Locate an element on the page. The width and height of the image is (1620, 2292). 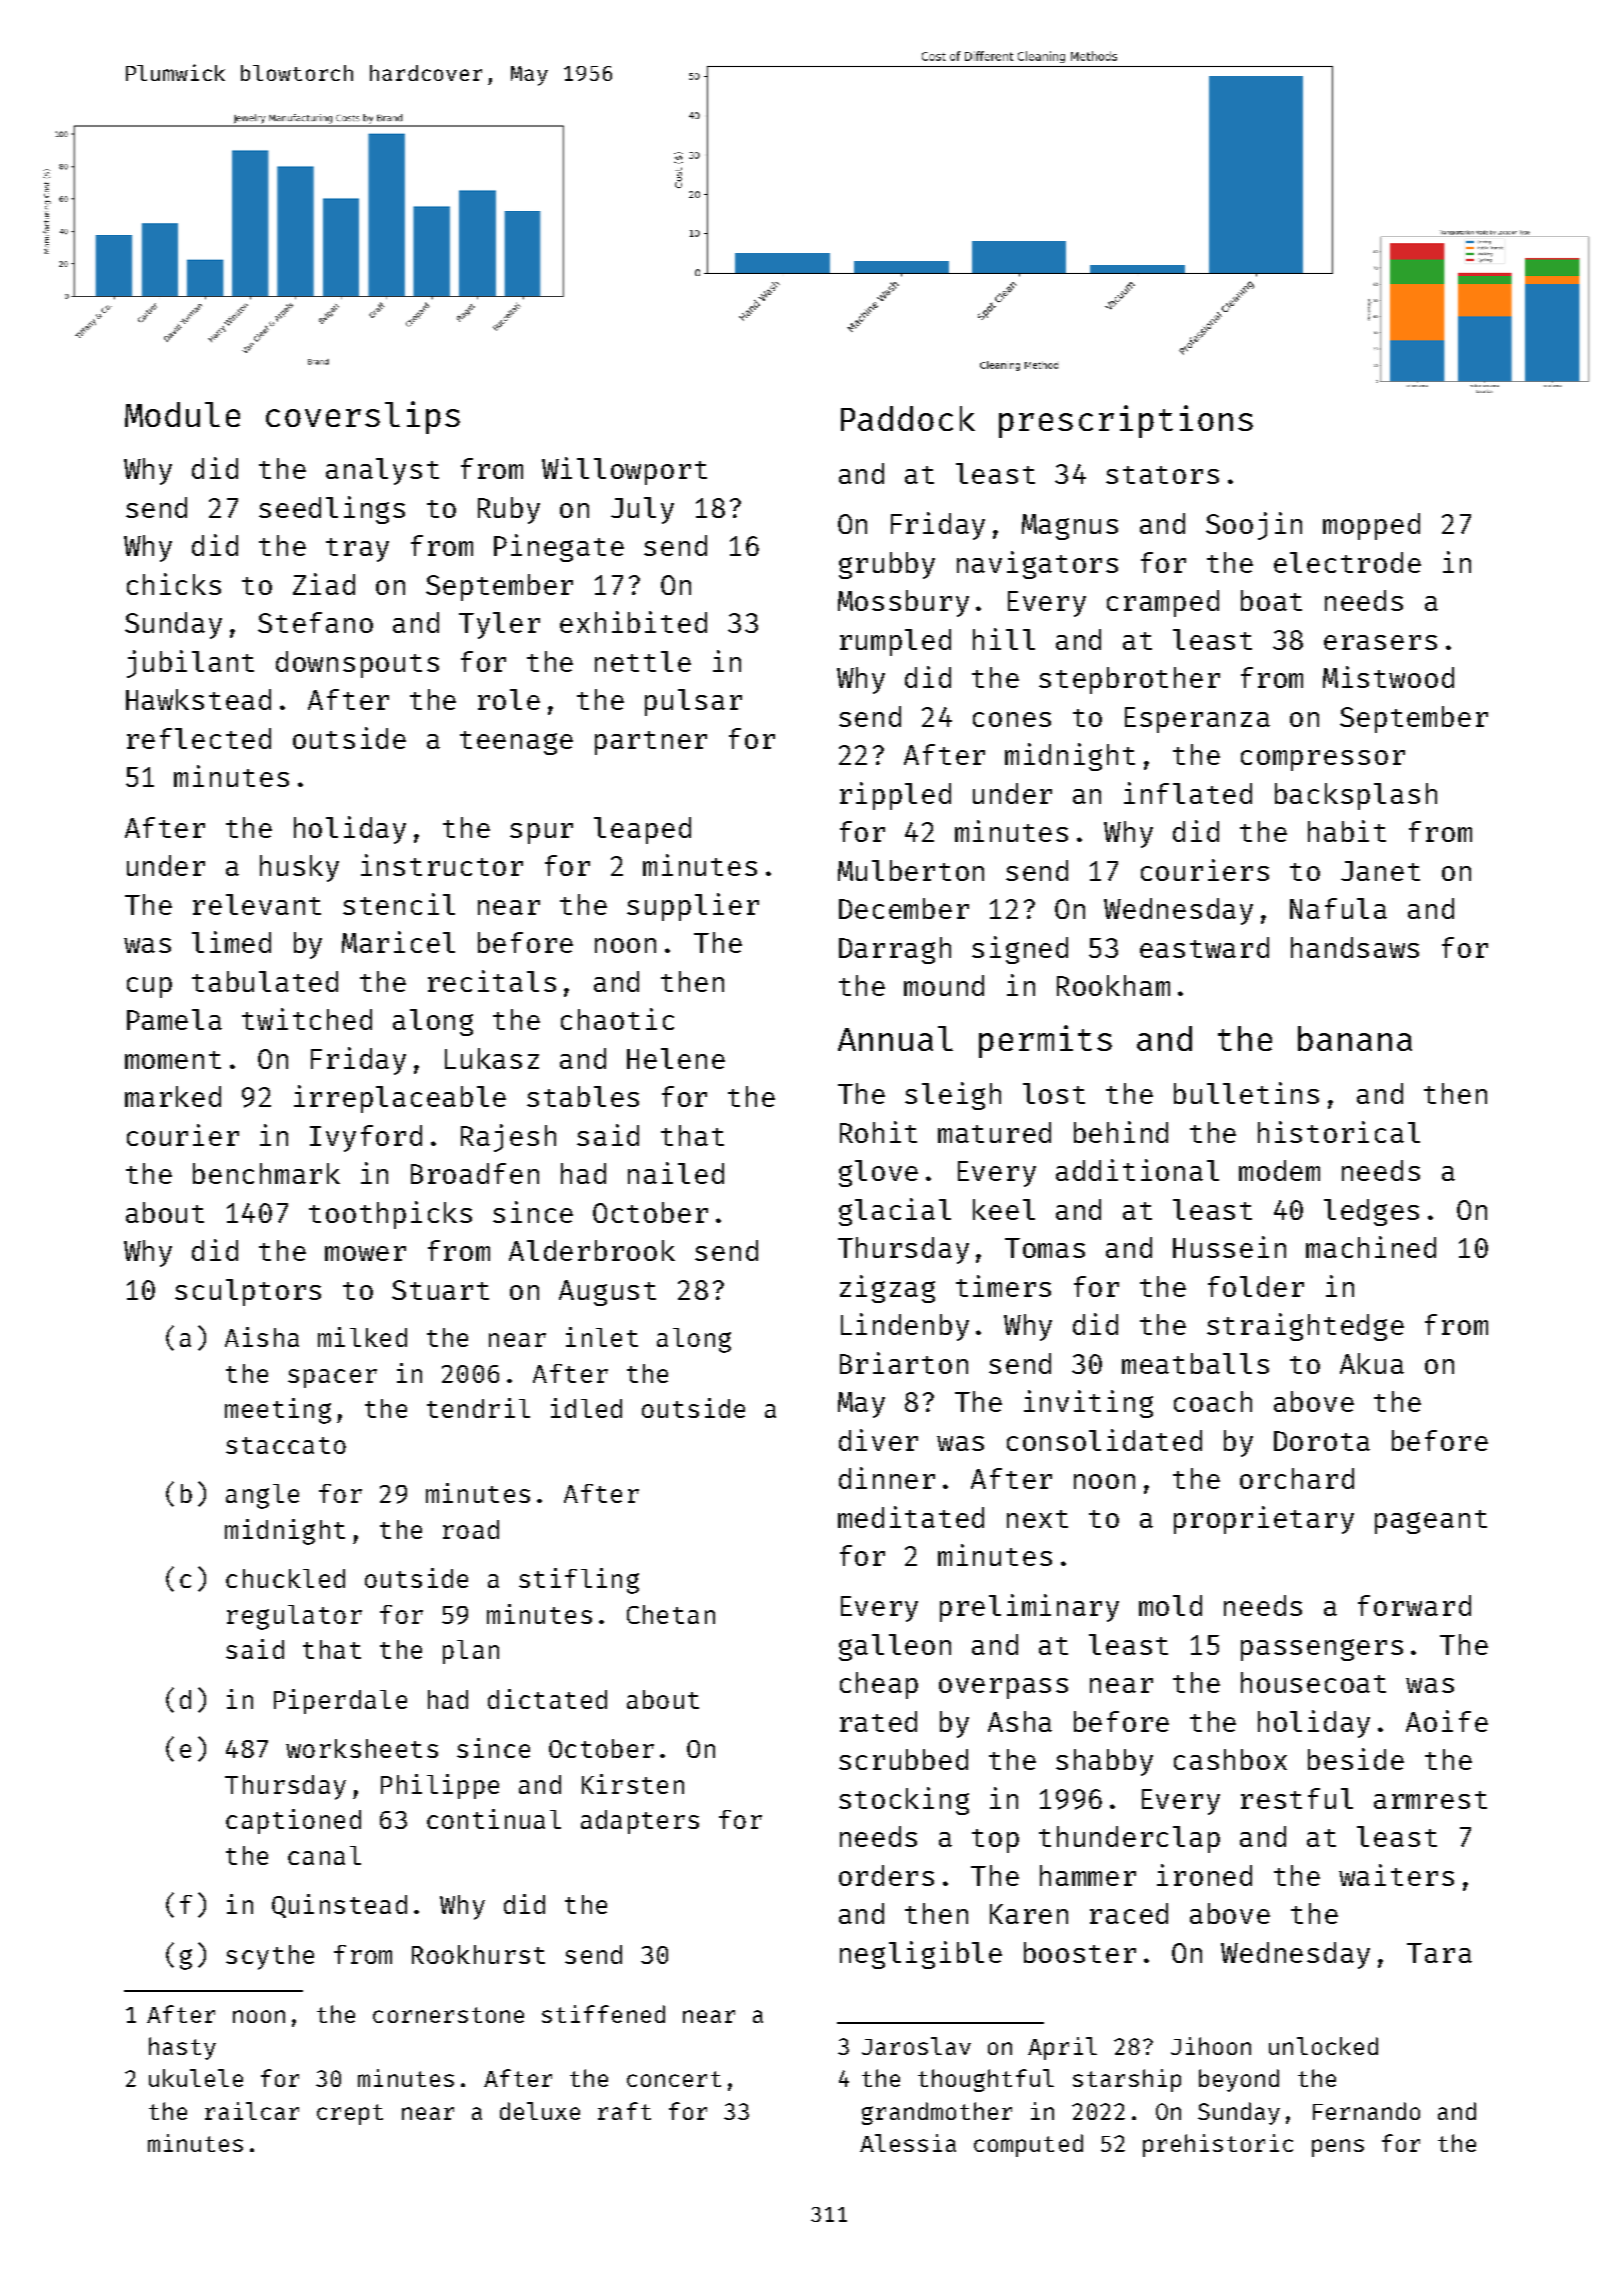
railcar is located at coordinates (252, 2111).
